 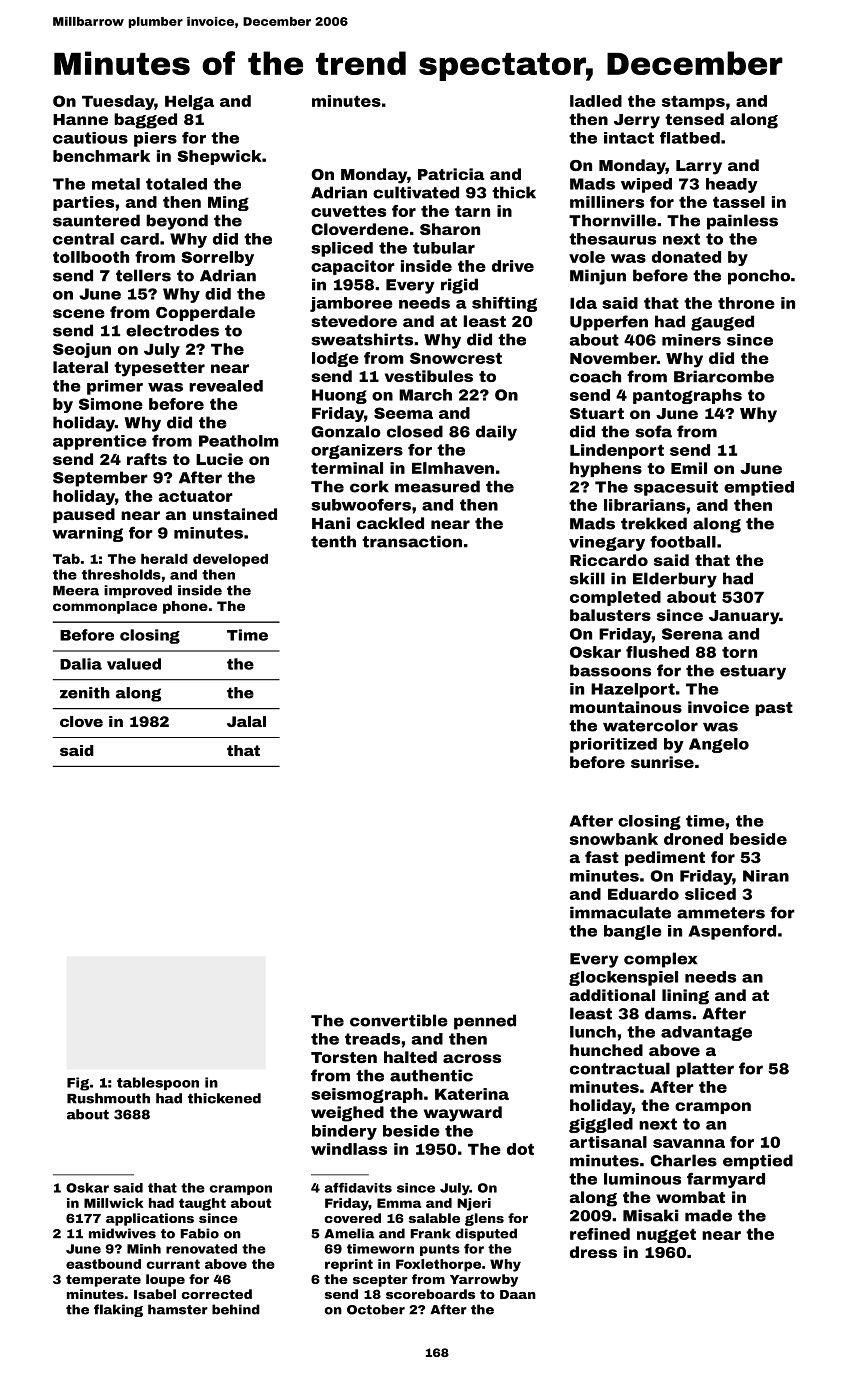 What do you see at coordinates (246, 721) in the document?
I see `Jalal` at bounding box center [246, 721].
